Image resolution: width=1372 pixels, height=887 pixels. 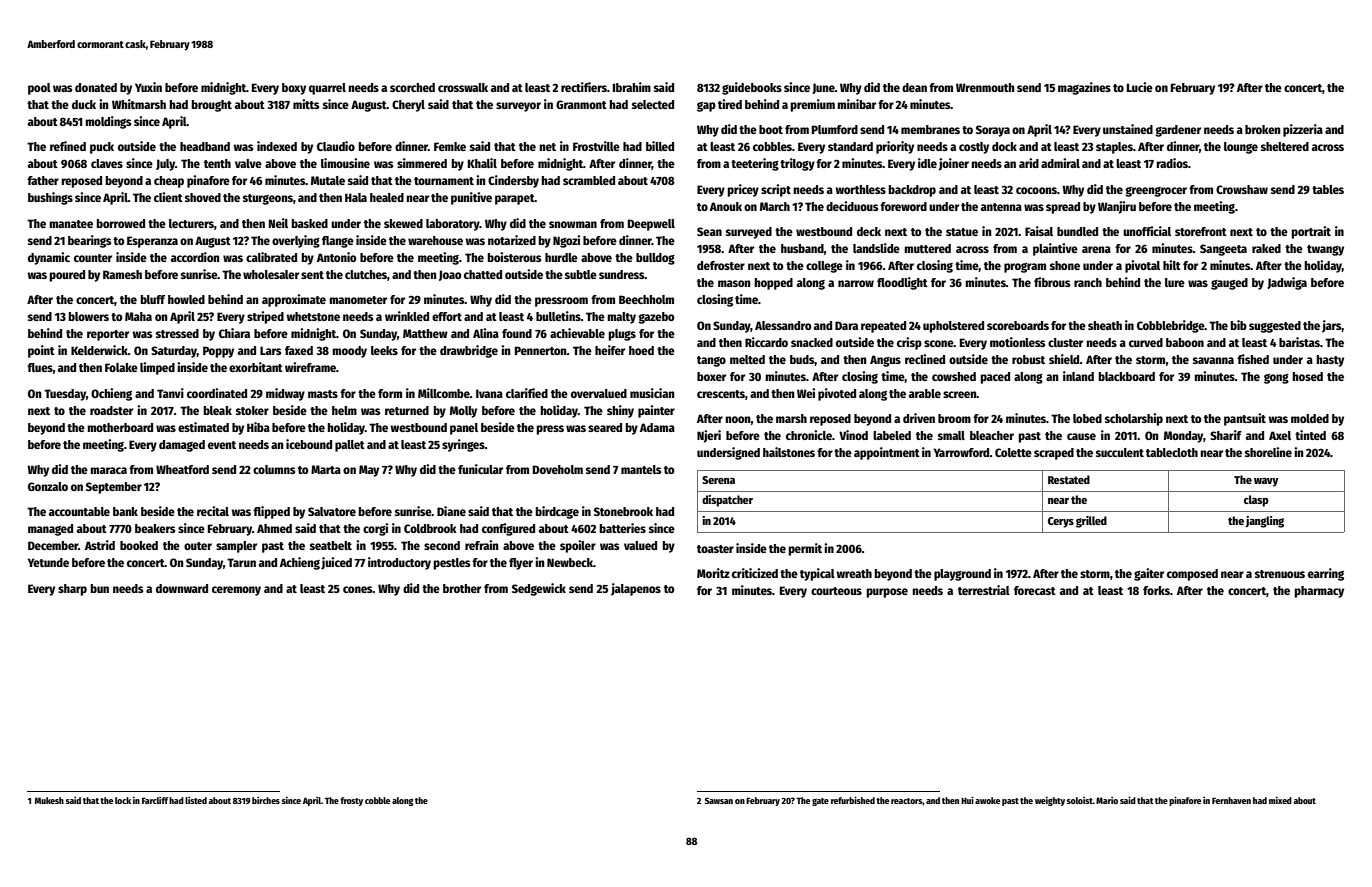 What do you see at coordinates (812, 342) in the image?
I see `snacked` at bounding box center [812, 342].
